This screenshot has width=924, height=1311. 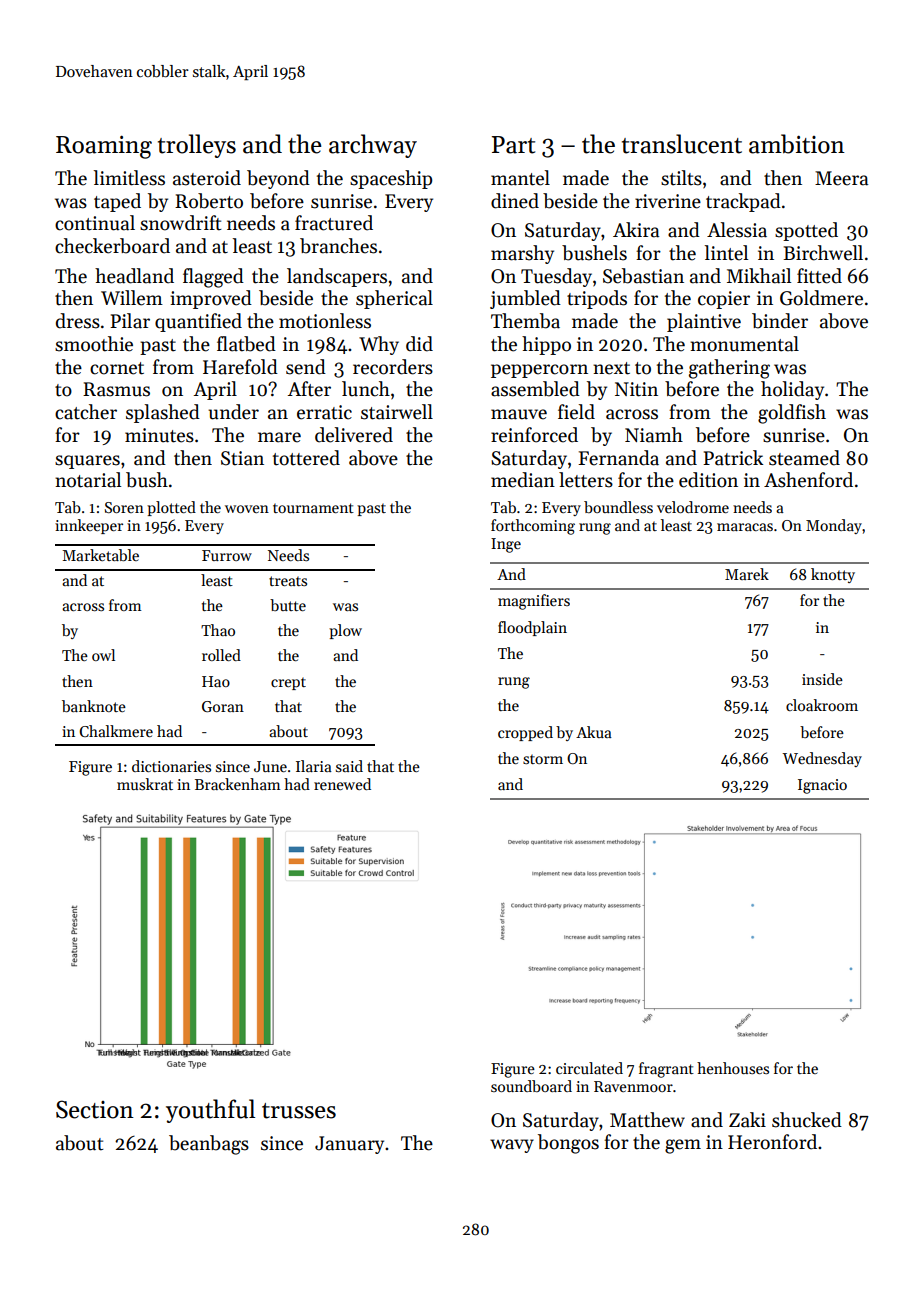 What do you see at coordinates (88, 480) in the screenshot?
I see `notarial` at bounding box center [88, 480].
